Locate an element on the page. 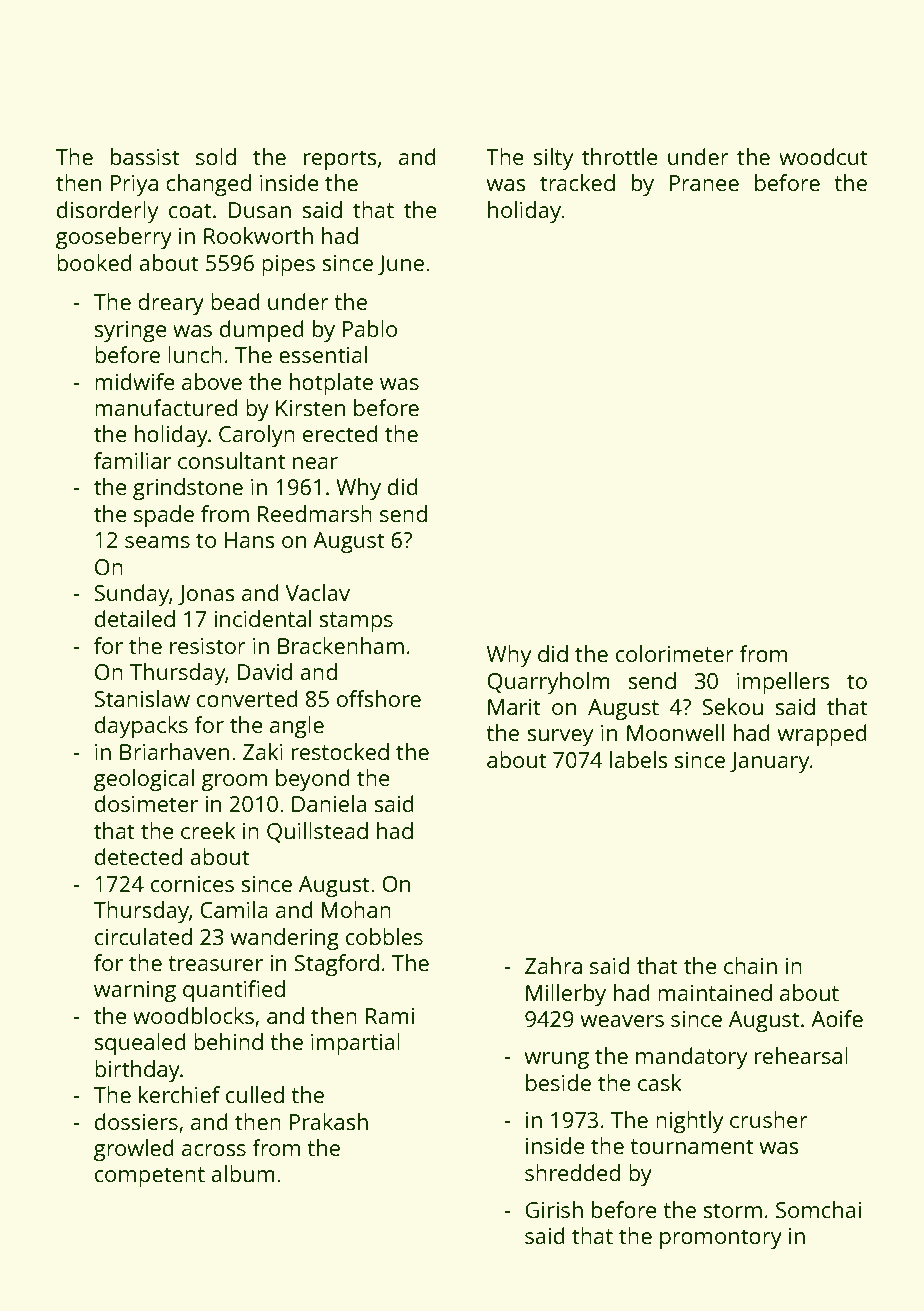  woodcut is located at coordinates (823, 156).
